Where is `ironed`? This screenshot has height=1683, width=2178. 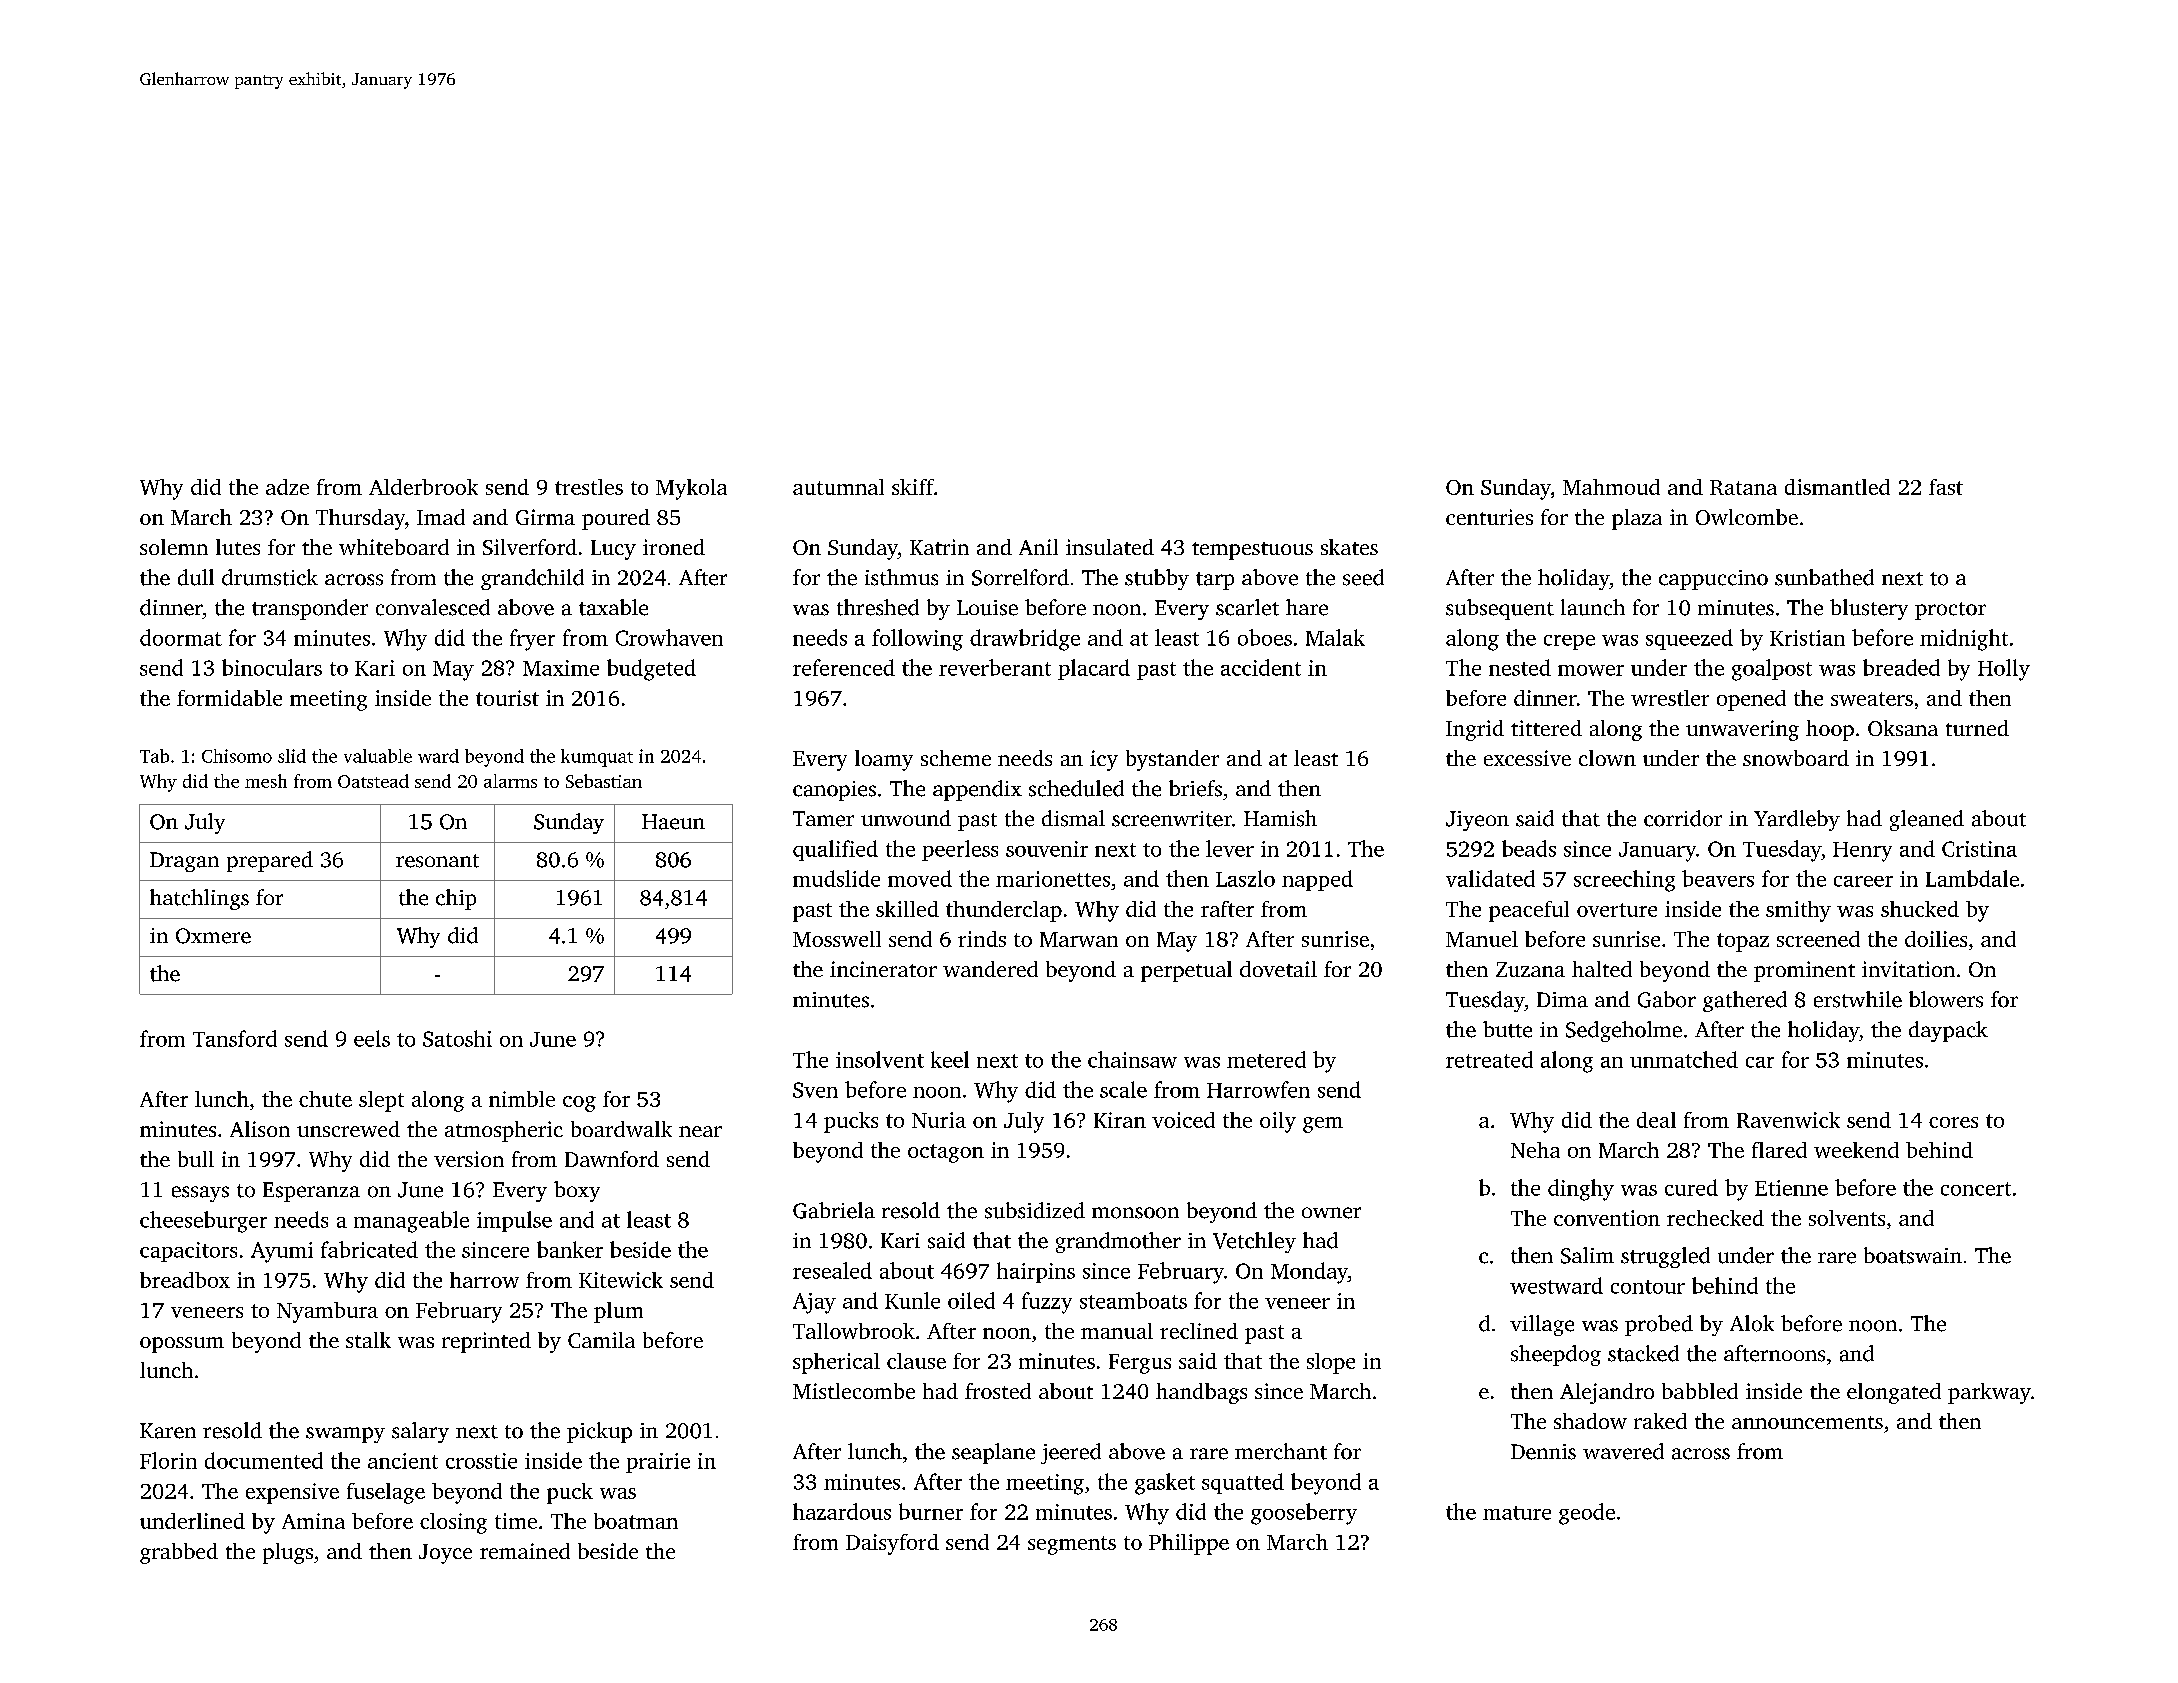 ironed is located at coordinates (674, 547).
